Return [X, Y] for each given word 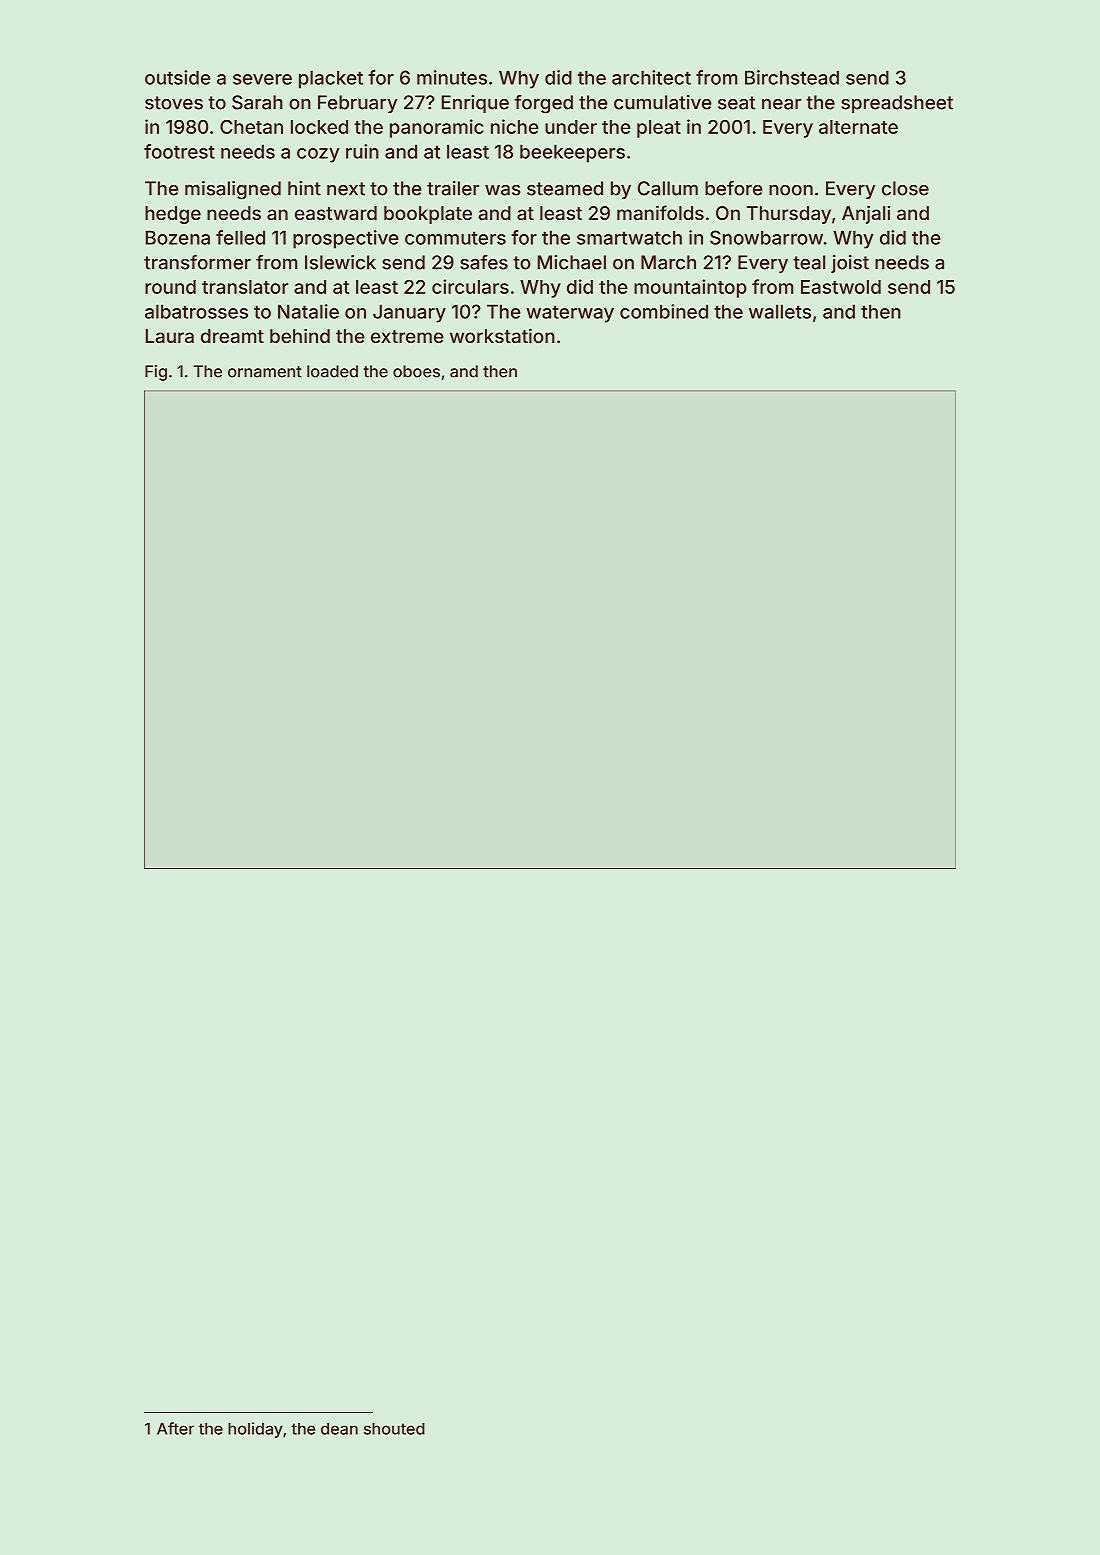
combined [664, 311]
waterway [570, 314]
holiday [255, 1430]
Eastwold [841, 287]
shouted [394, 1429]
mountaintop [690, 288]
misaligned [233, 190]
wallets [780, 311]
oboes [416, 371]
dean [339, 1429]
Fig [156, 373]
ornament [265, 372]
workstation [502, 335]
